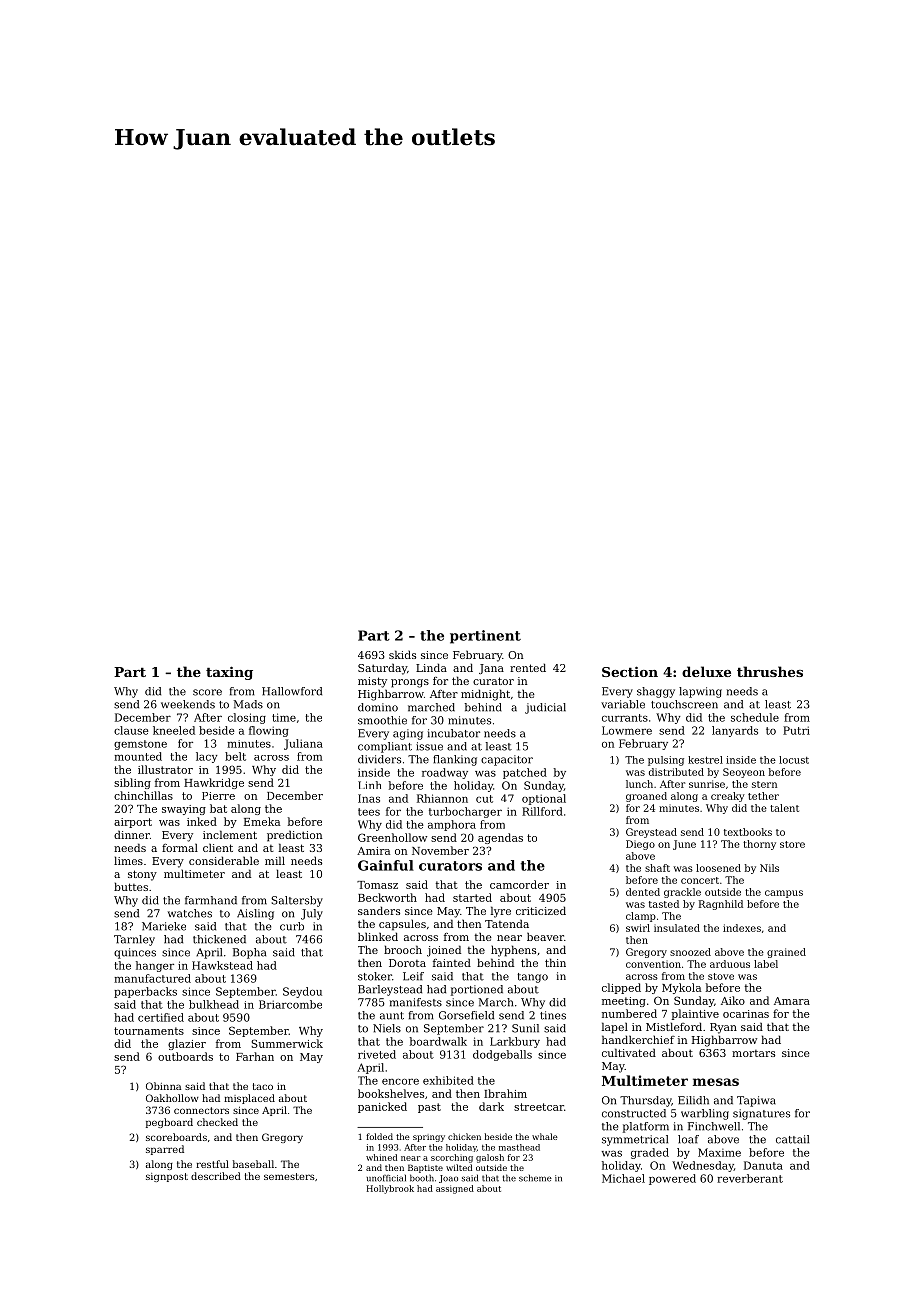  What do you see at coordinates (429, 746) in the document?
I see `issue` at bounding box center [429, 746].
